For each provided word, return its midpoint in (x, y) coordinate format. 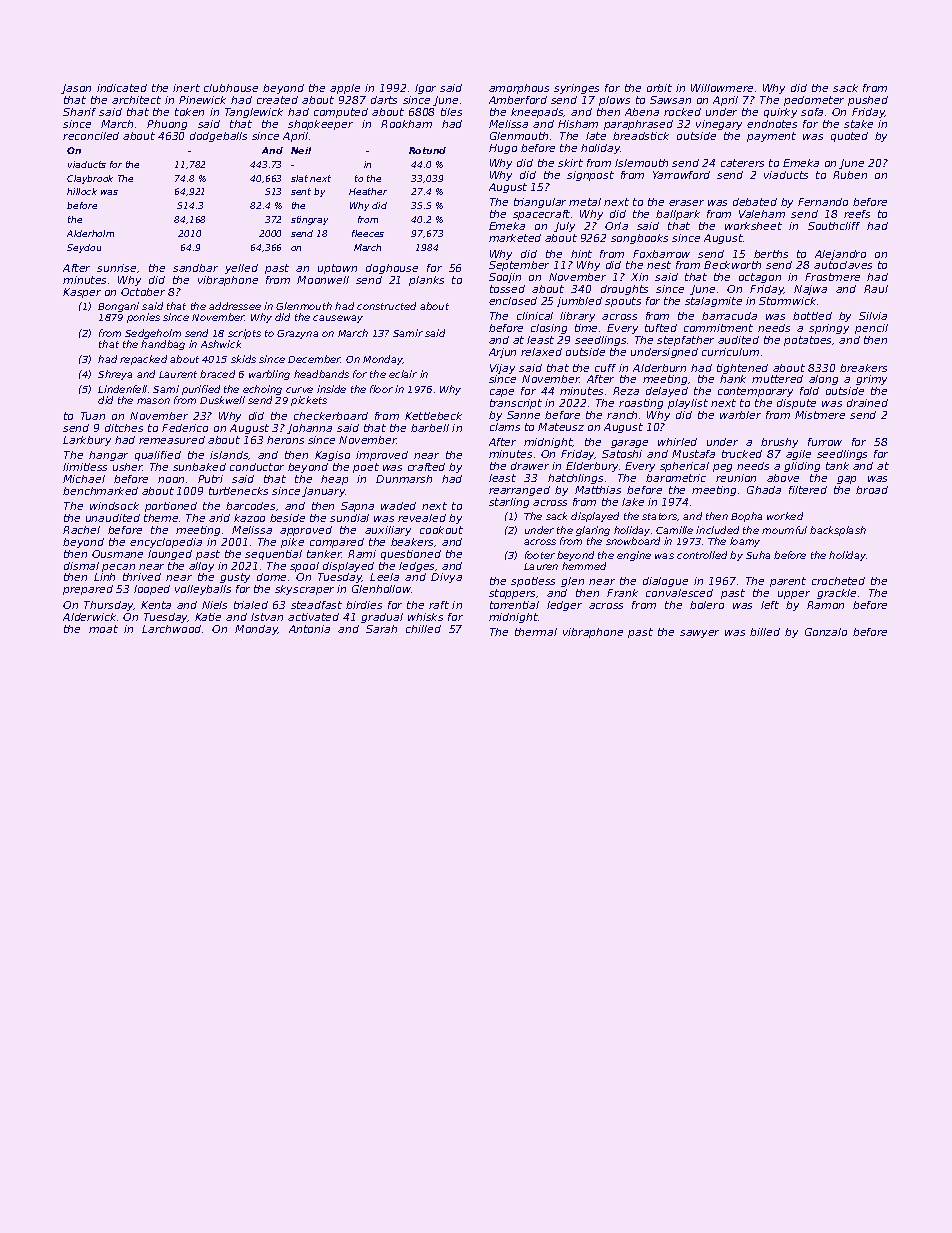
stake (858, 124)
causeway (338, 319)
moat (103, 629)
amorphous (519, 89)
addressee (235, 306)
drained (867, 403)
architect (136, 100)
